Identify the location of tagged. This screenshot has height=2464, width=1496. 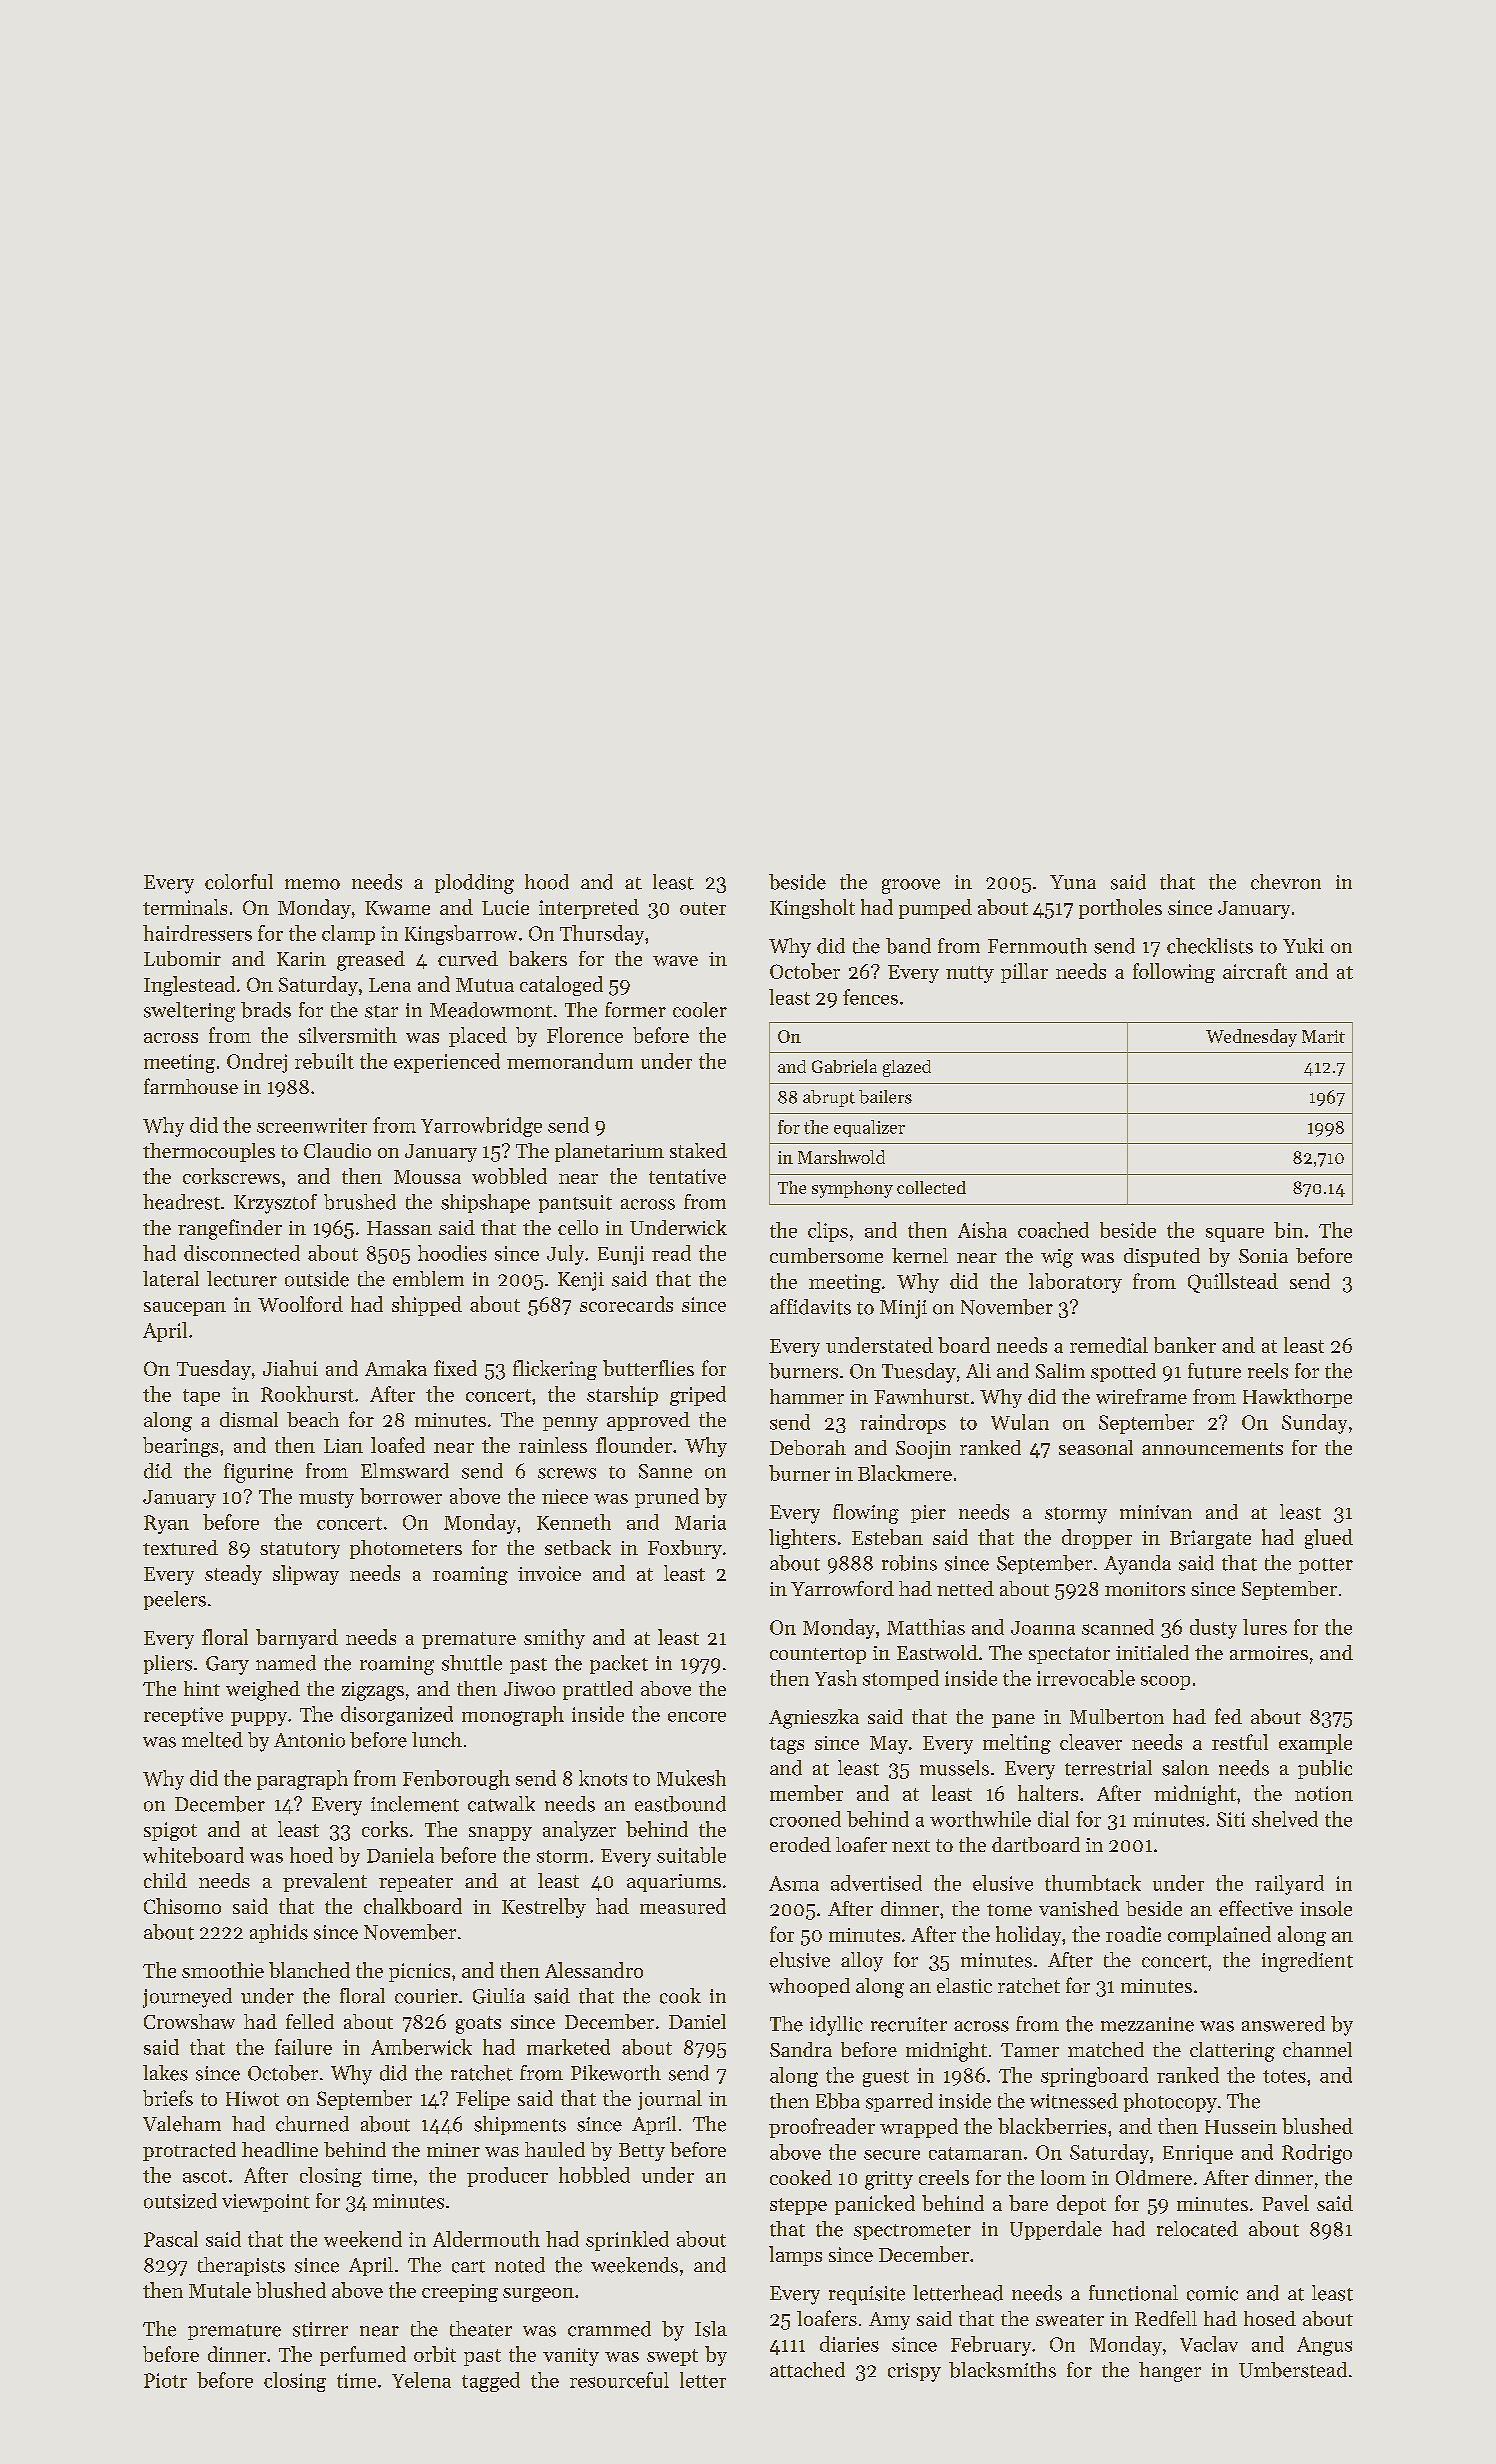
(491, 2382).
